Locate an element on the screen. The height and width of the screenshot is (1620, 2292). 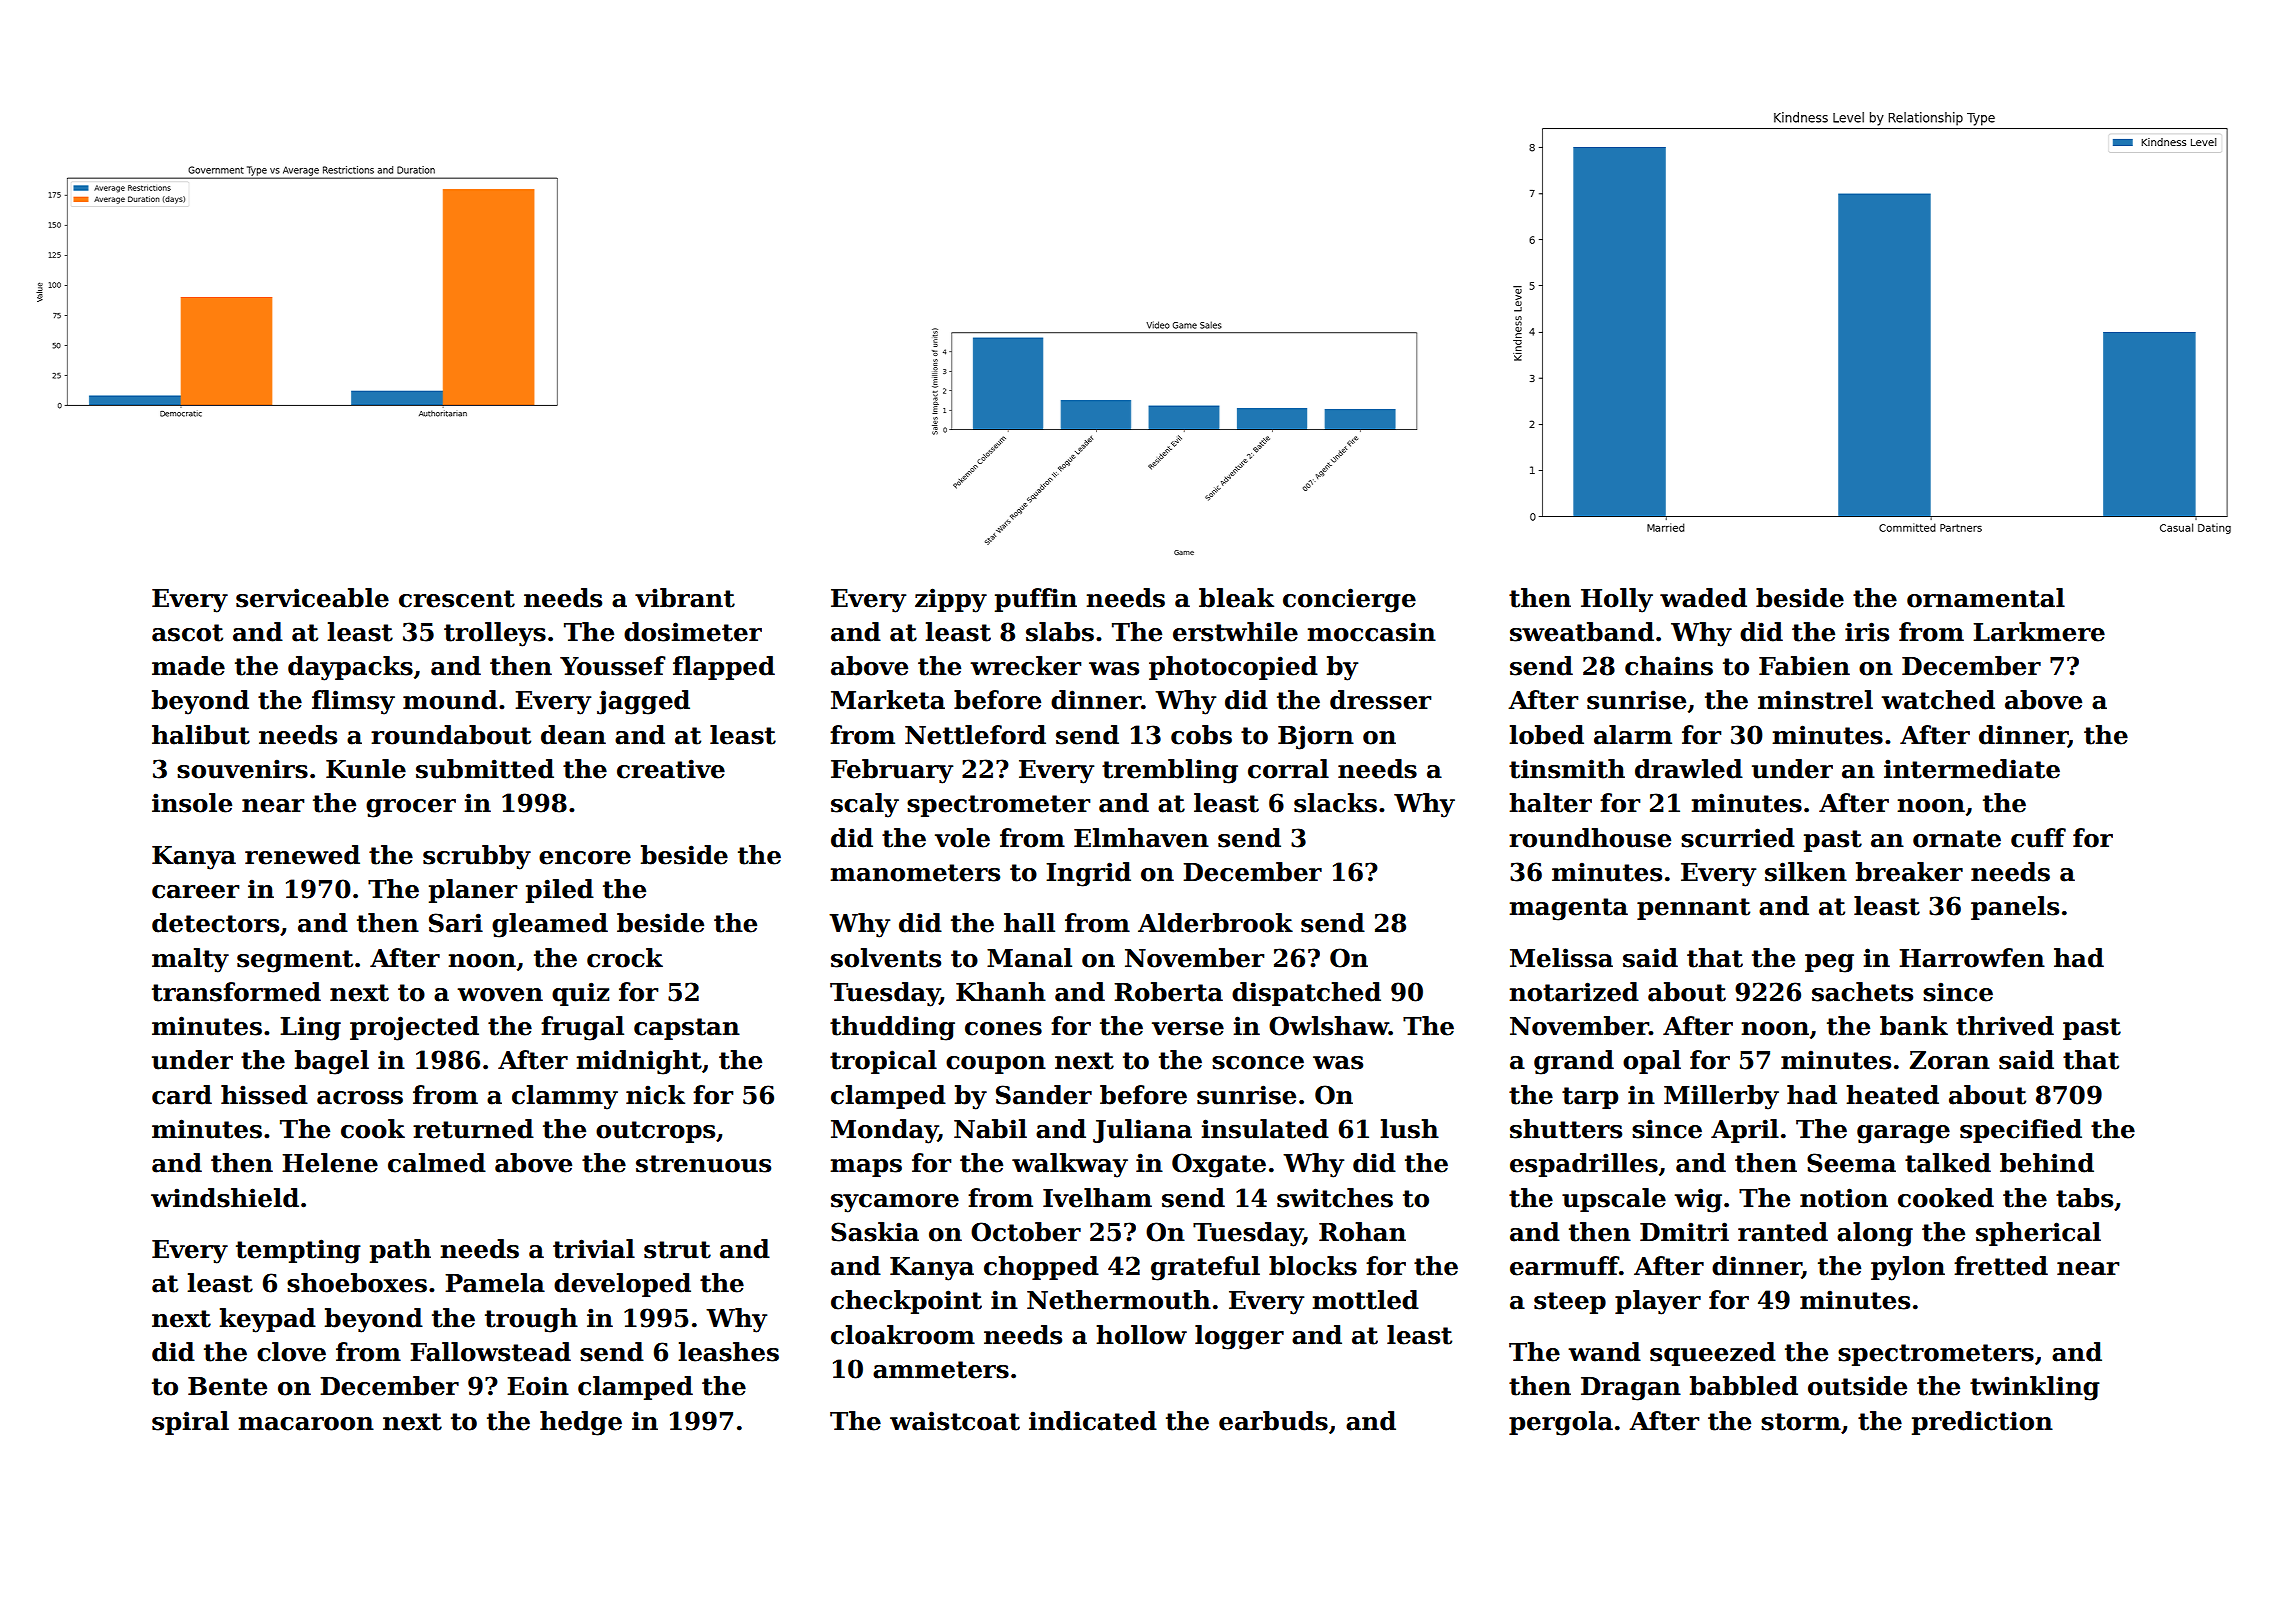
Sander is located at coordinates (1044, 1095).
